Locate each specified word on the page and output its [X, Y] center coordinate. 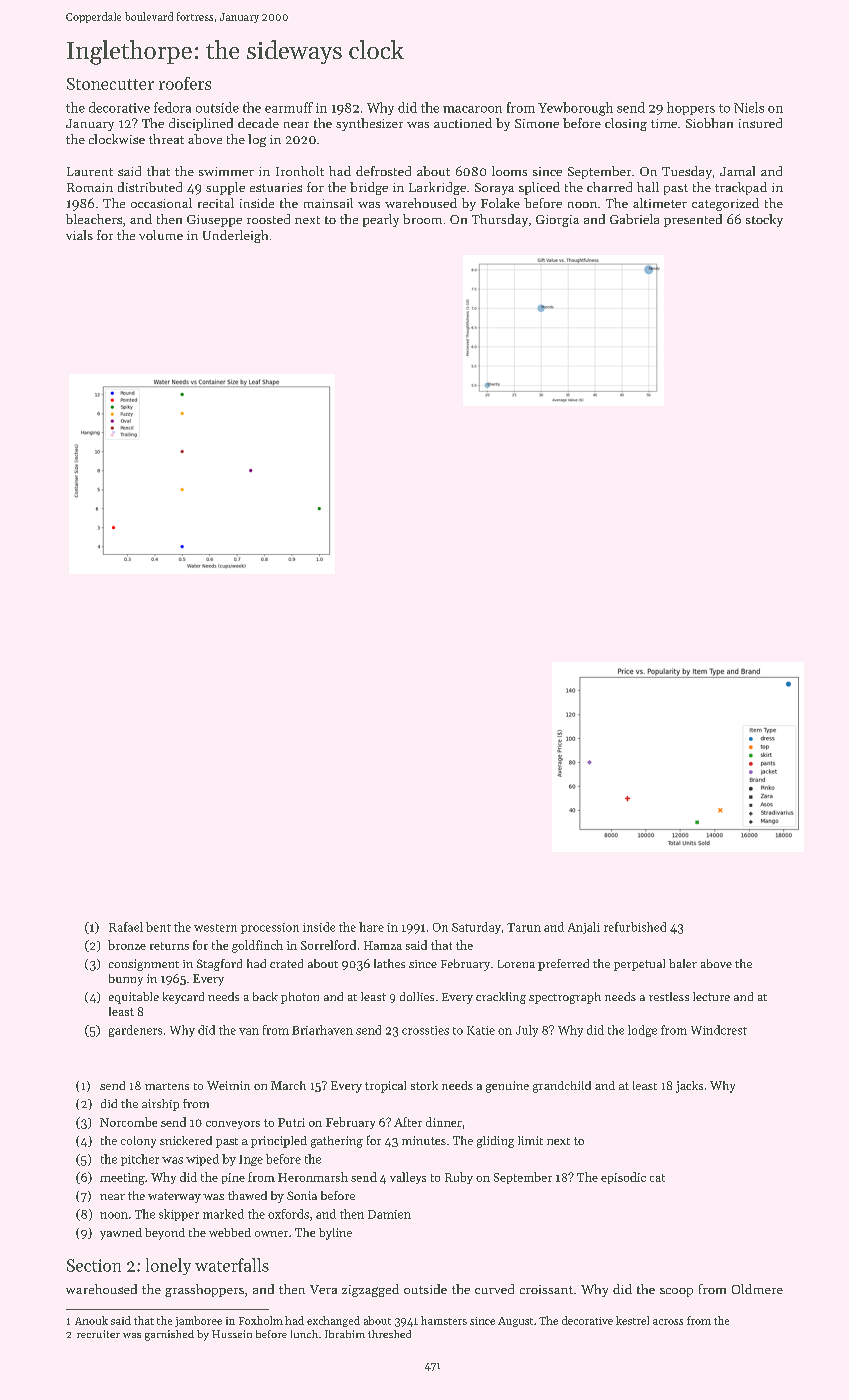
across [668, 1322]
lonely [168, 1266]
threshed [389, 1334]
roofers [185, 83]
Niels [749, 107]
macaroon [472, 109]
